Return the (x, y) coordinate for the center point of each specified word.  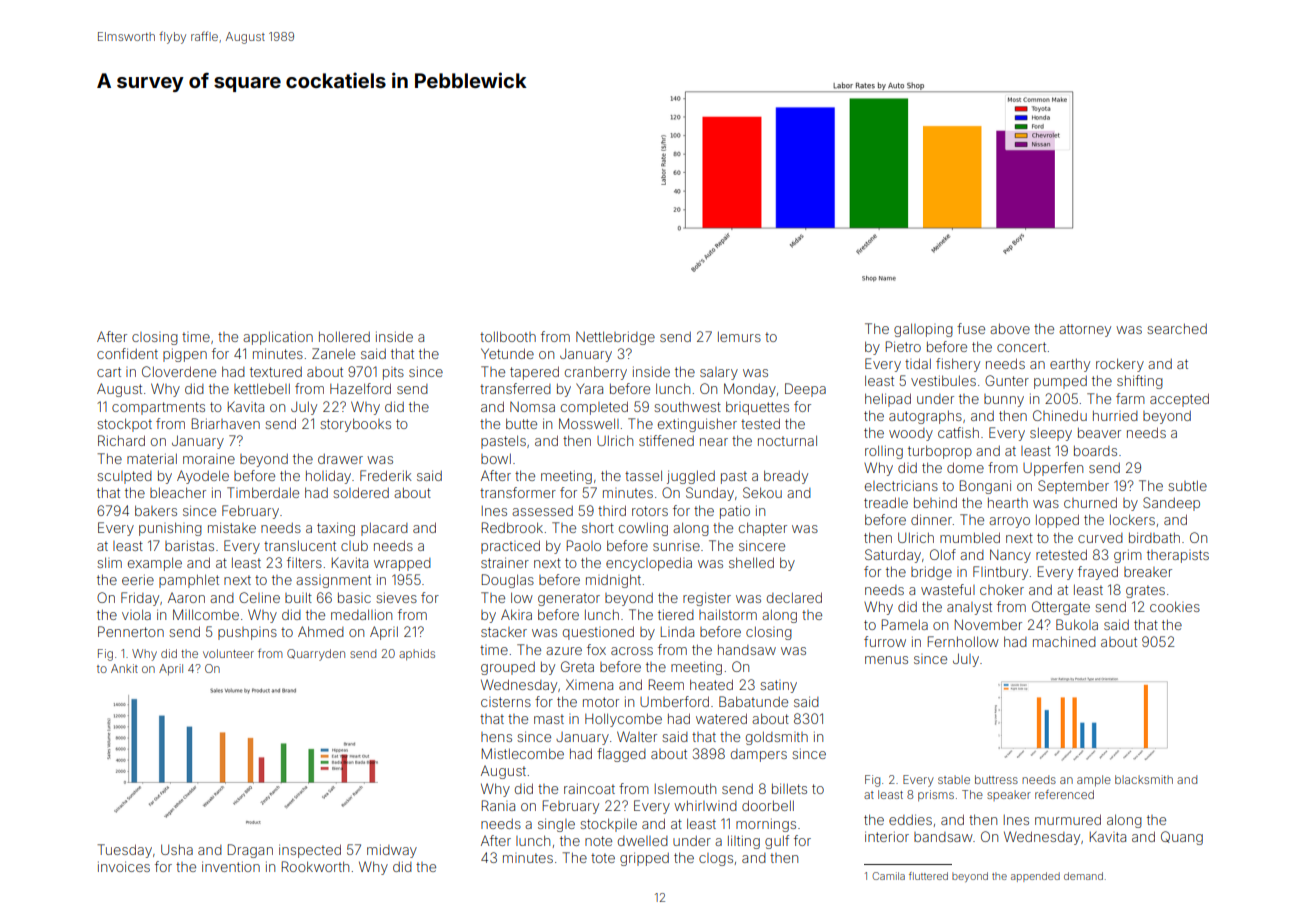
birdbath (1154, 537)
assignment (333, 581)
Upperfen (1053, 469)
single (556, 825)
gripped (644, 859)
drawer (340, 459)
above (1010, 328)
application (278, 338)
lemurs (739, 336)
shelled (751, 562)
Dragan (250, 851)
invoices (124, 866)
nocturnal (787, 440)
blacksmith (1144, 779)
